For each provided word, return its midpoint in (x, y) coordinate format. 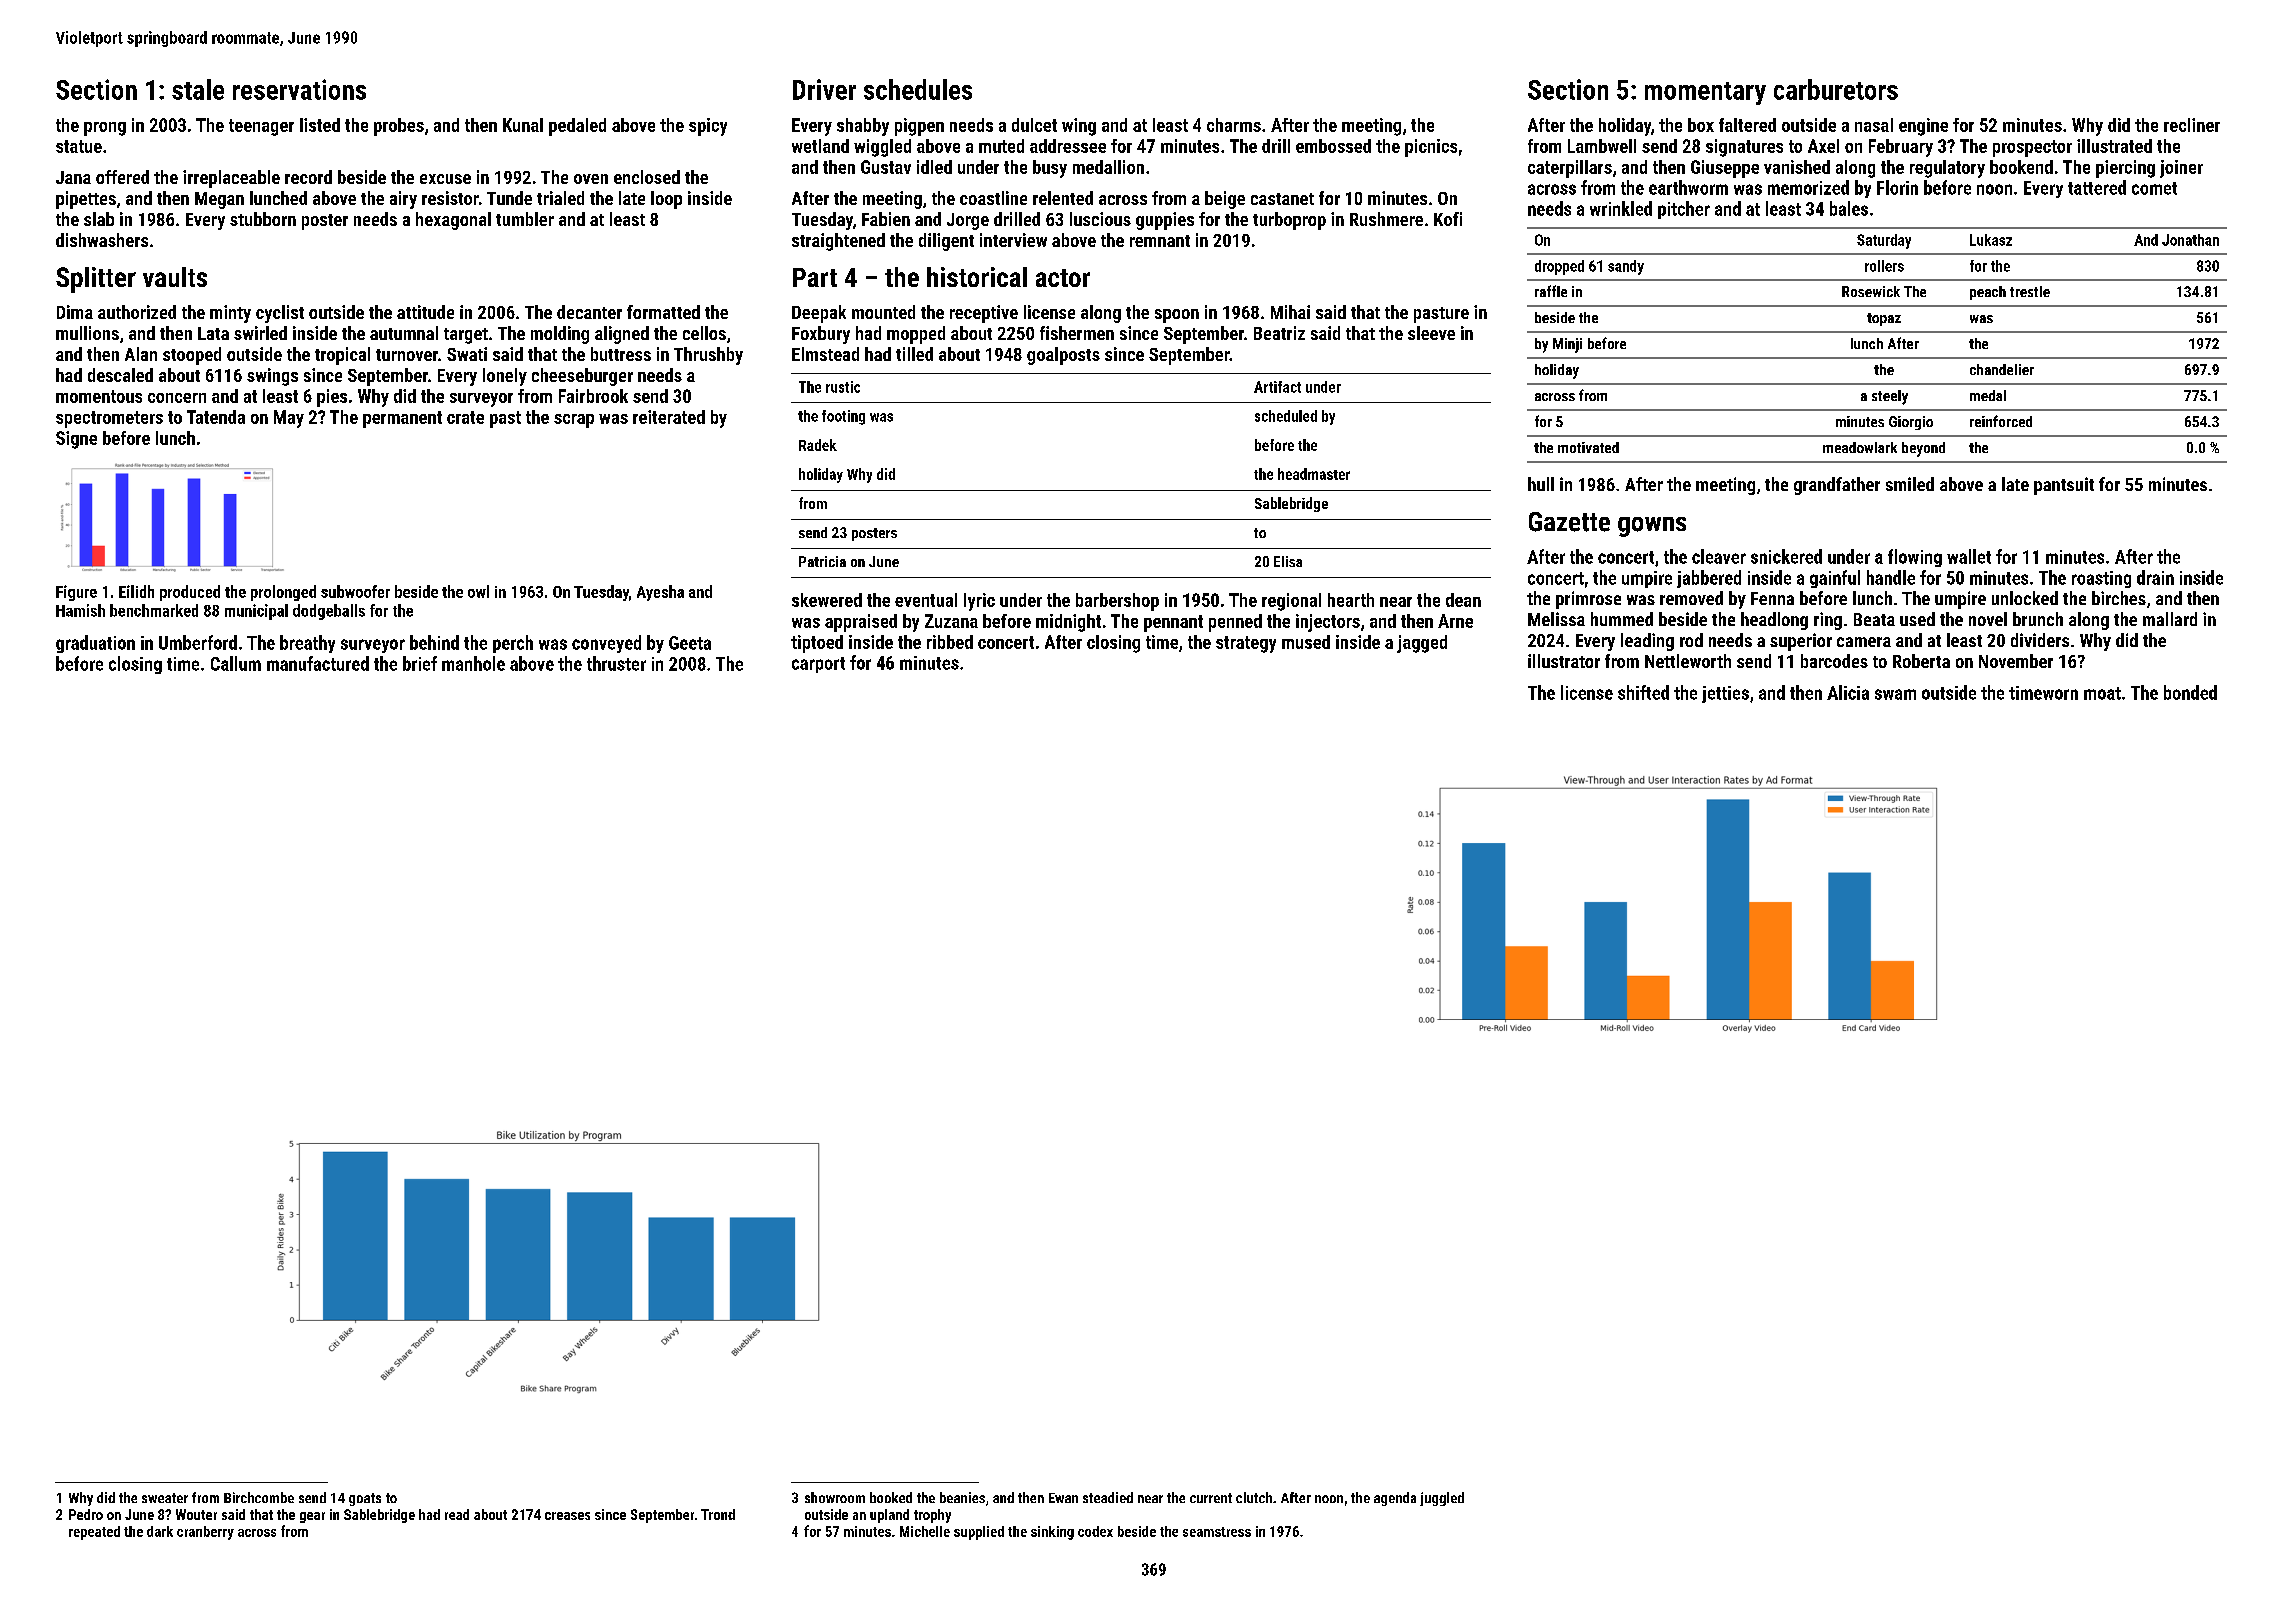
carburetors (1836, 89)
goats (365, 1499)
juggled (1442, 1499)
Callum (236, 663)
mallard (2170, 619)
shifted (1643, 692)
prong (105, 129)
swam (1895, 694)
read (457, 1514)
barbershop (1117, 602)
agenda (1395, 1499)
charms (1234, 125)
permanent (402, 419)
